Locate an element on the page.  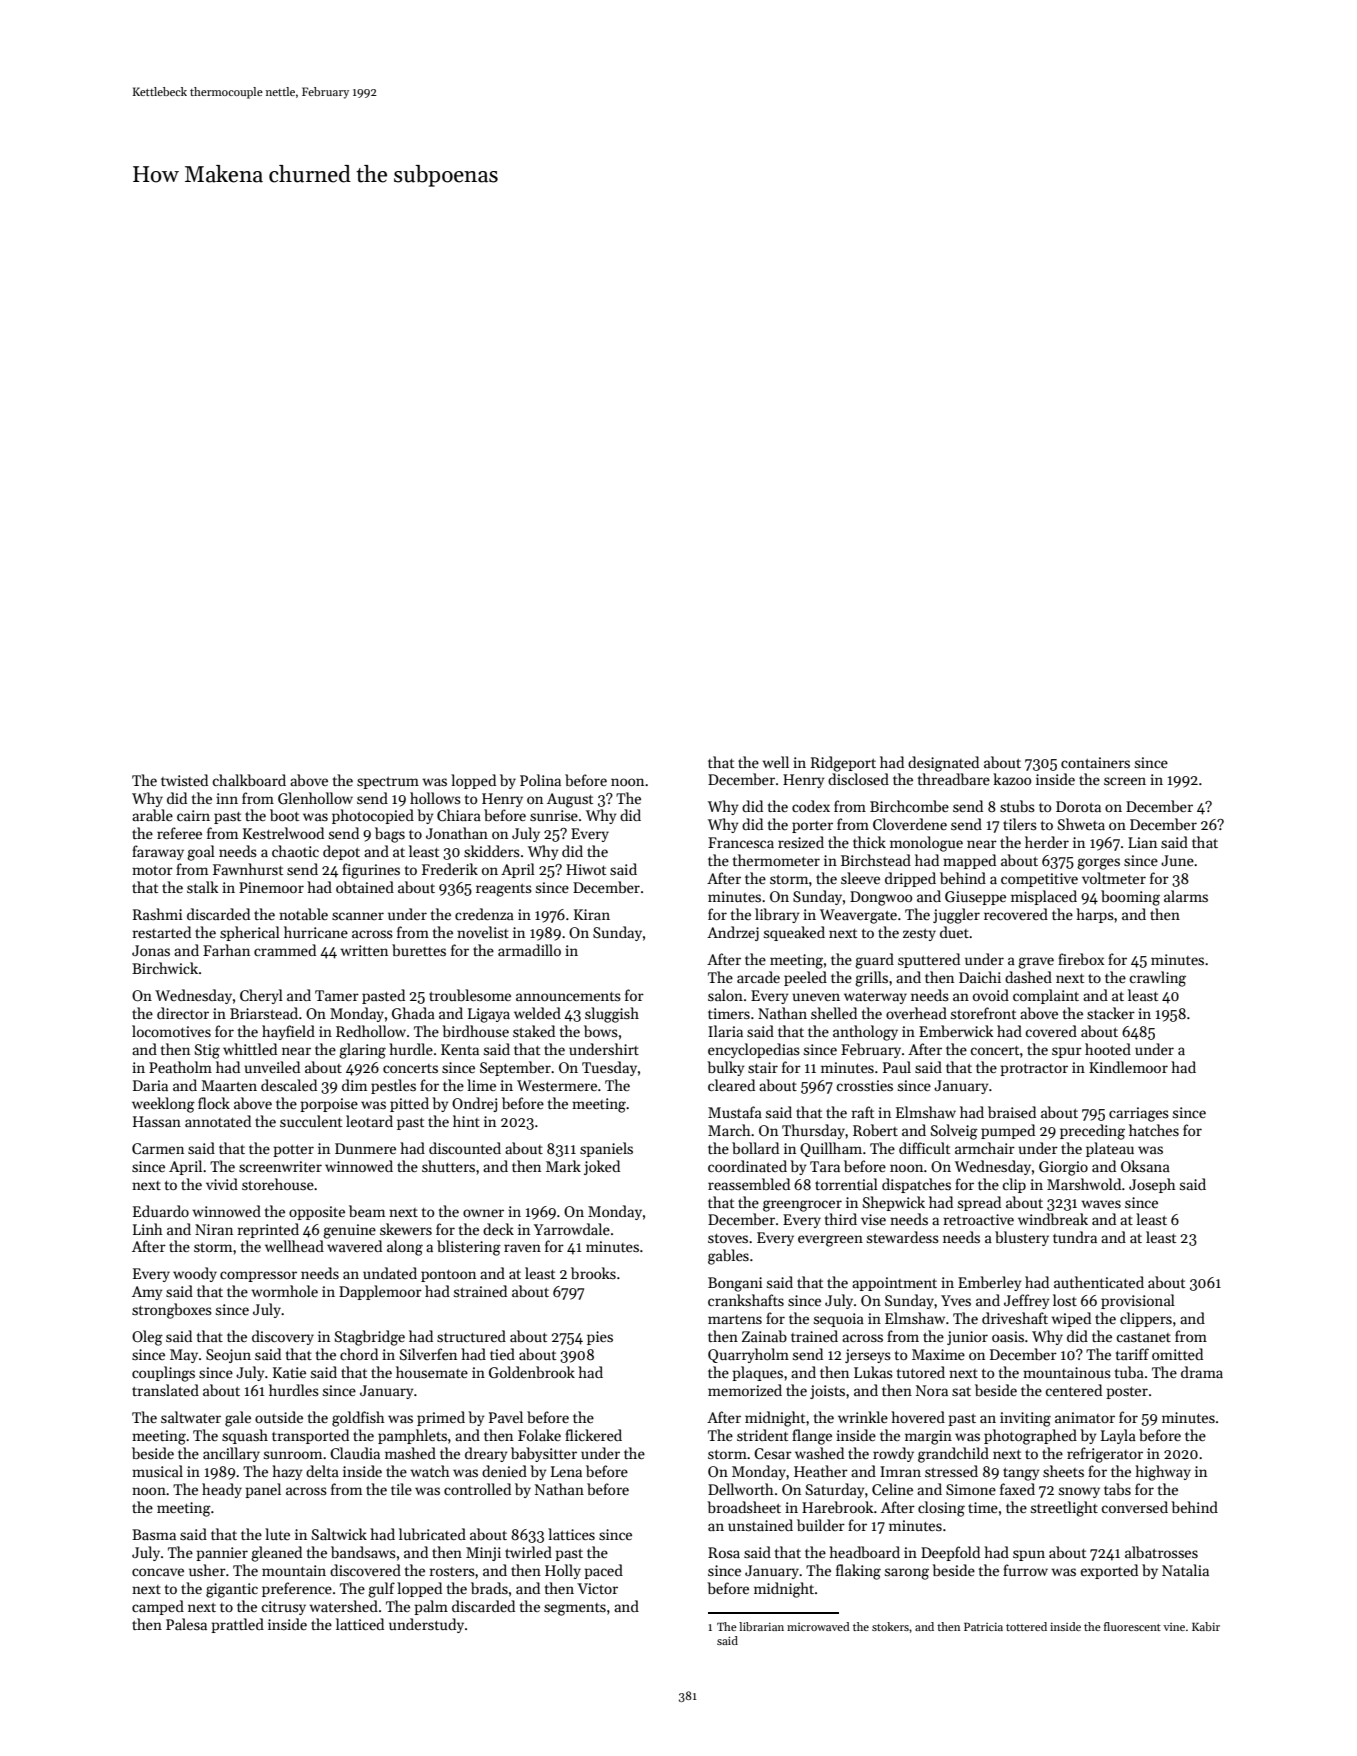
Shweta is located at coordinates (1081, 824).
